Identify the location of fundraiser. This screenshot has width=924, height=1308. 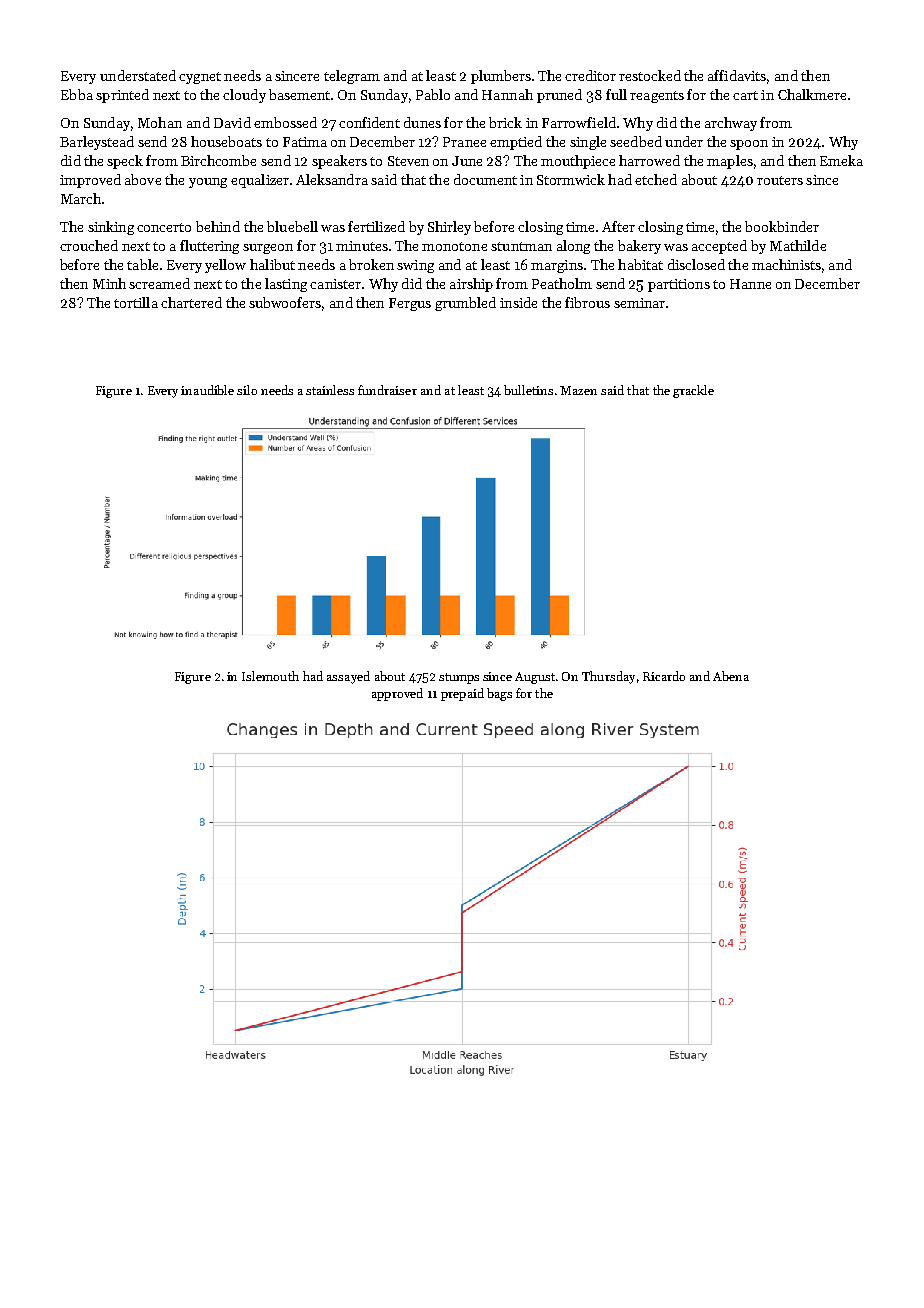
(387, 390).
